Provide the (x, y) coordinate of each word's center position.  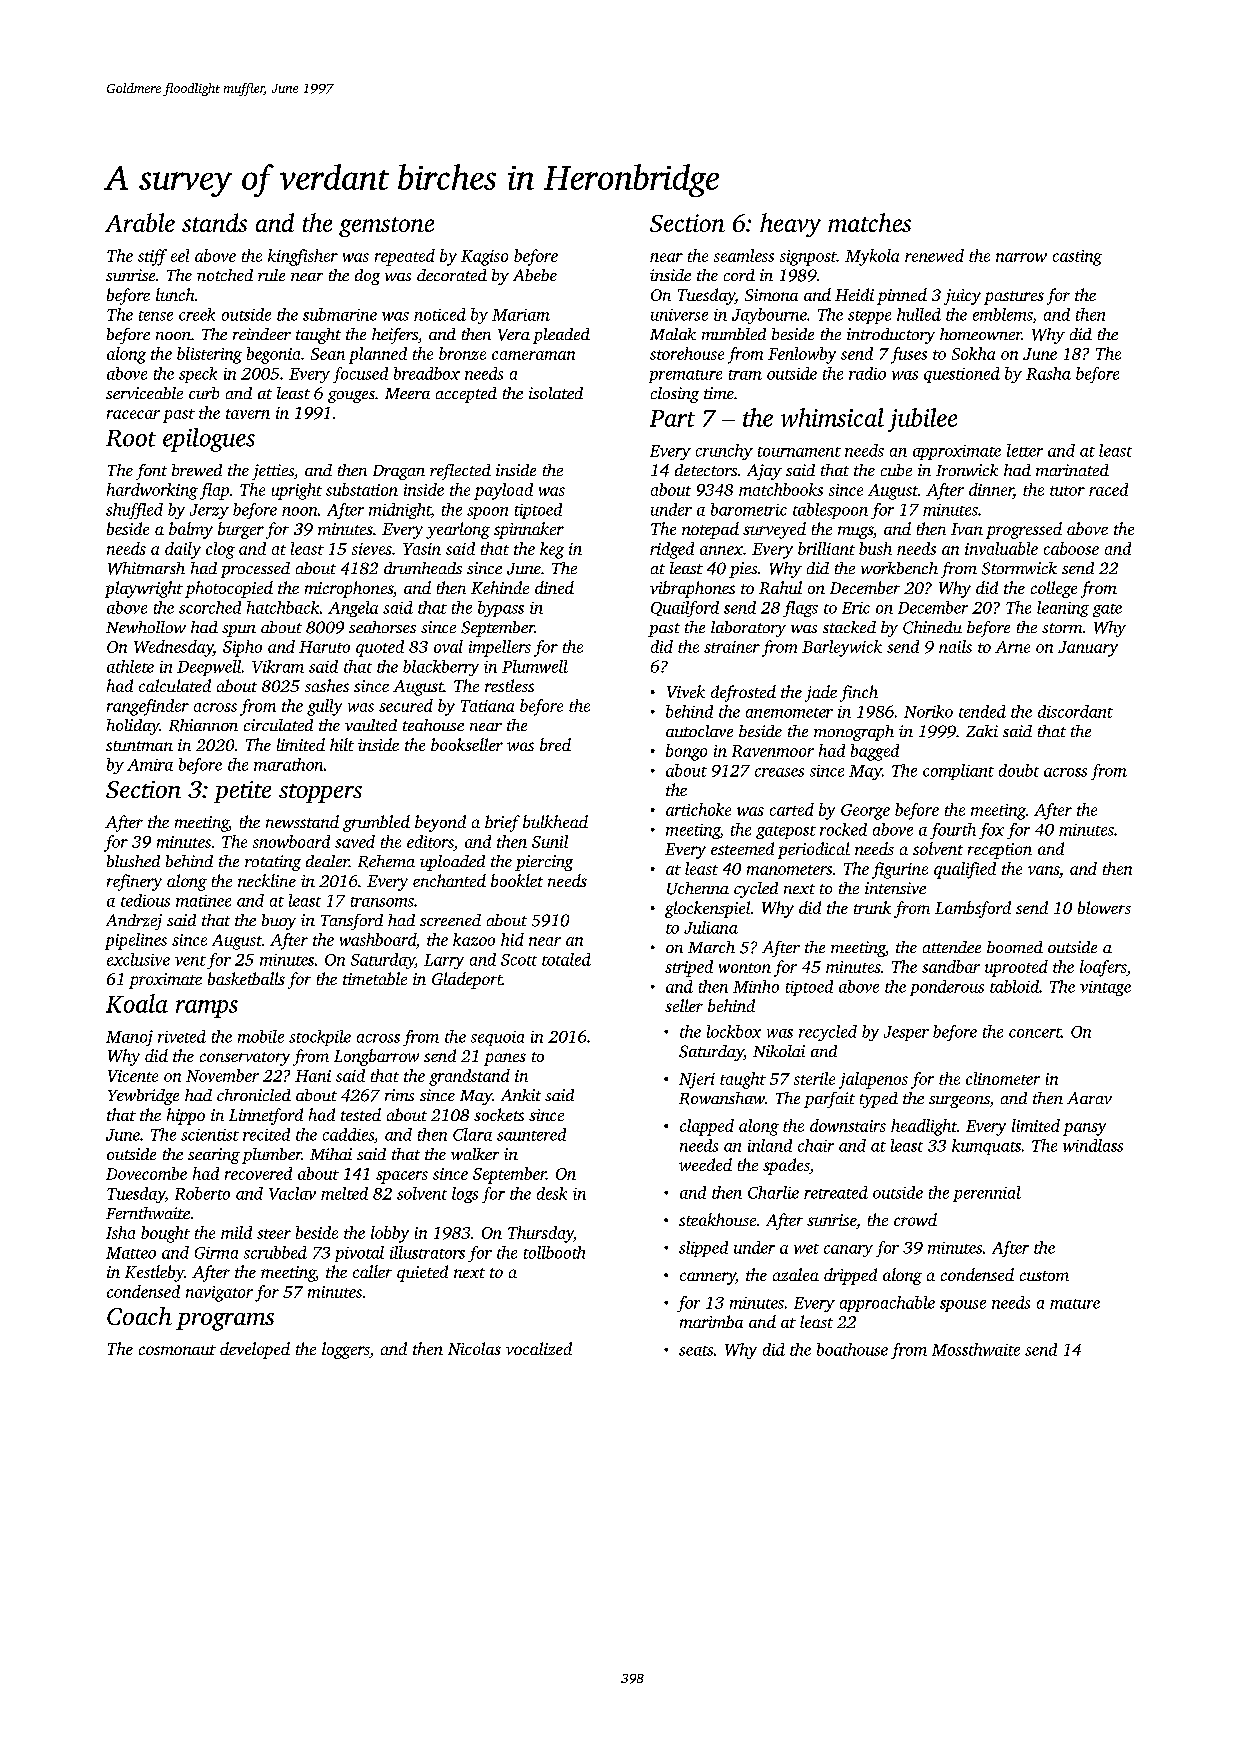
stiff (152, 257)
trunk (872, 907)
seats (696, 1351)
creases (779, 772)
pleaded (561, 336)
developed (255, 1350)
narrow (1021, 257)
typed (879, 1100)
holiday (133, 727)
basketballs (246, 978)
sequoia (497, 1038)
